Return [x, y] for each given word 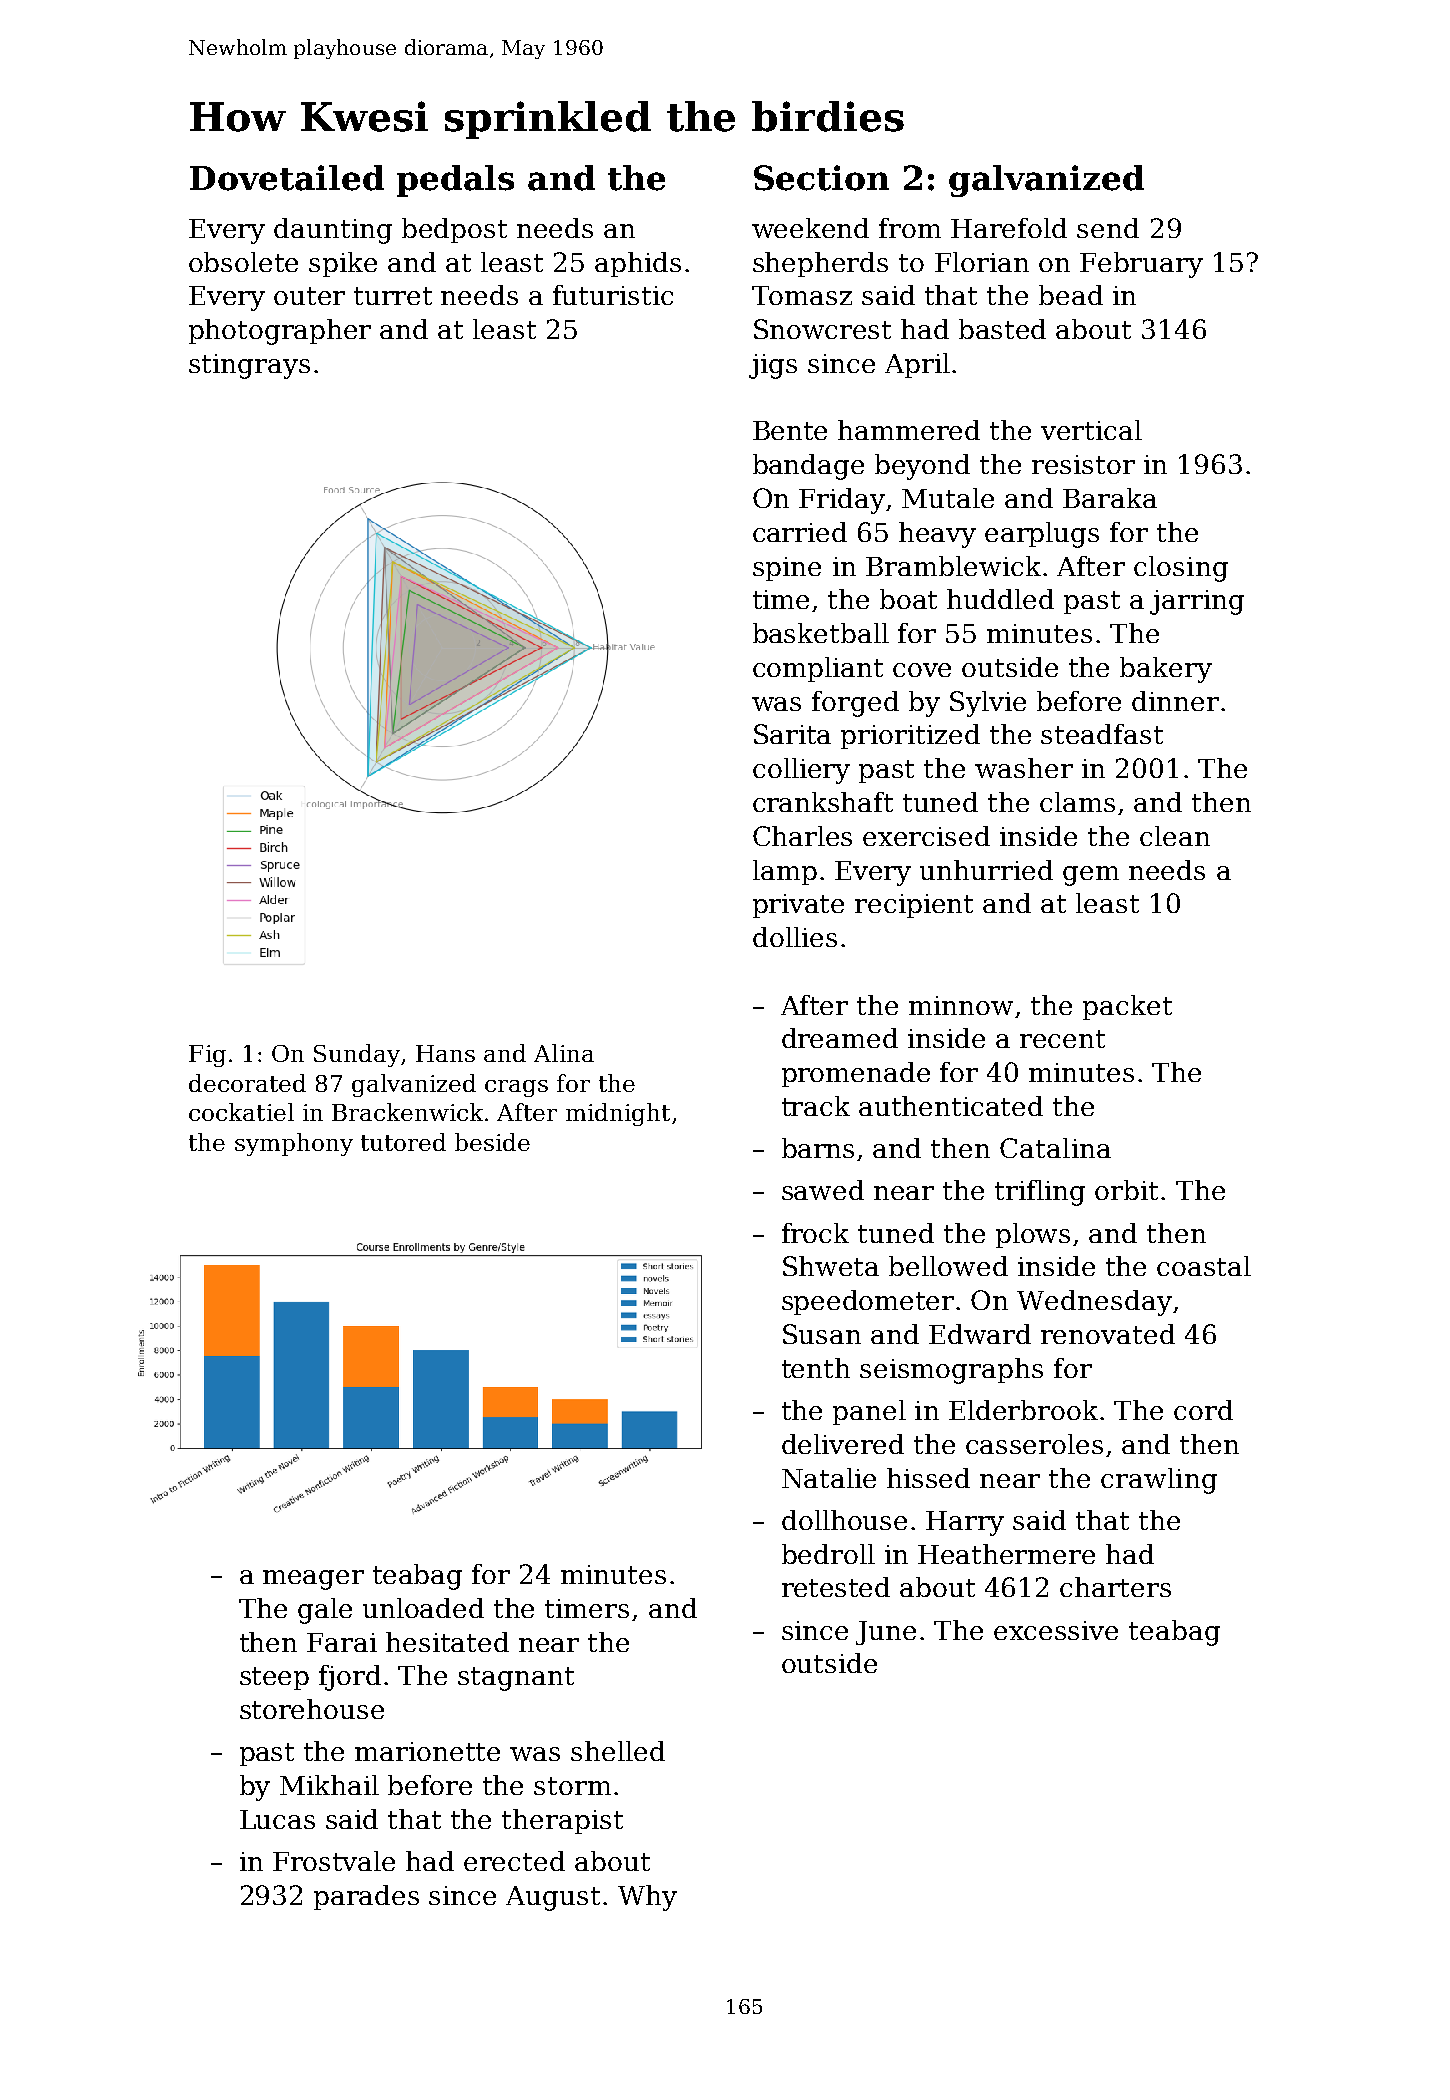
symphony [294, 1144]
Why [647, 1898]
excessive [1056, 1630]
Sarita [792, 734]
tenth [816, 1368]
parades [366, 1897]
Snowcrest [822, 329]
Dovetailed [287, 178]
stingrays [249, 366]
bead [1071, 295]
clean [1175, 836]
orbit [1126, 1190]
